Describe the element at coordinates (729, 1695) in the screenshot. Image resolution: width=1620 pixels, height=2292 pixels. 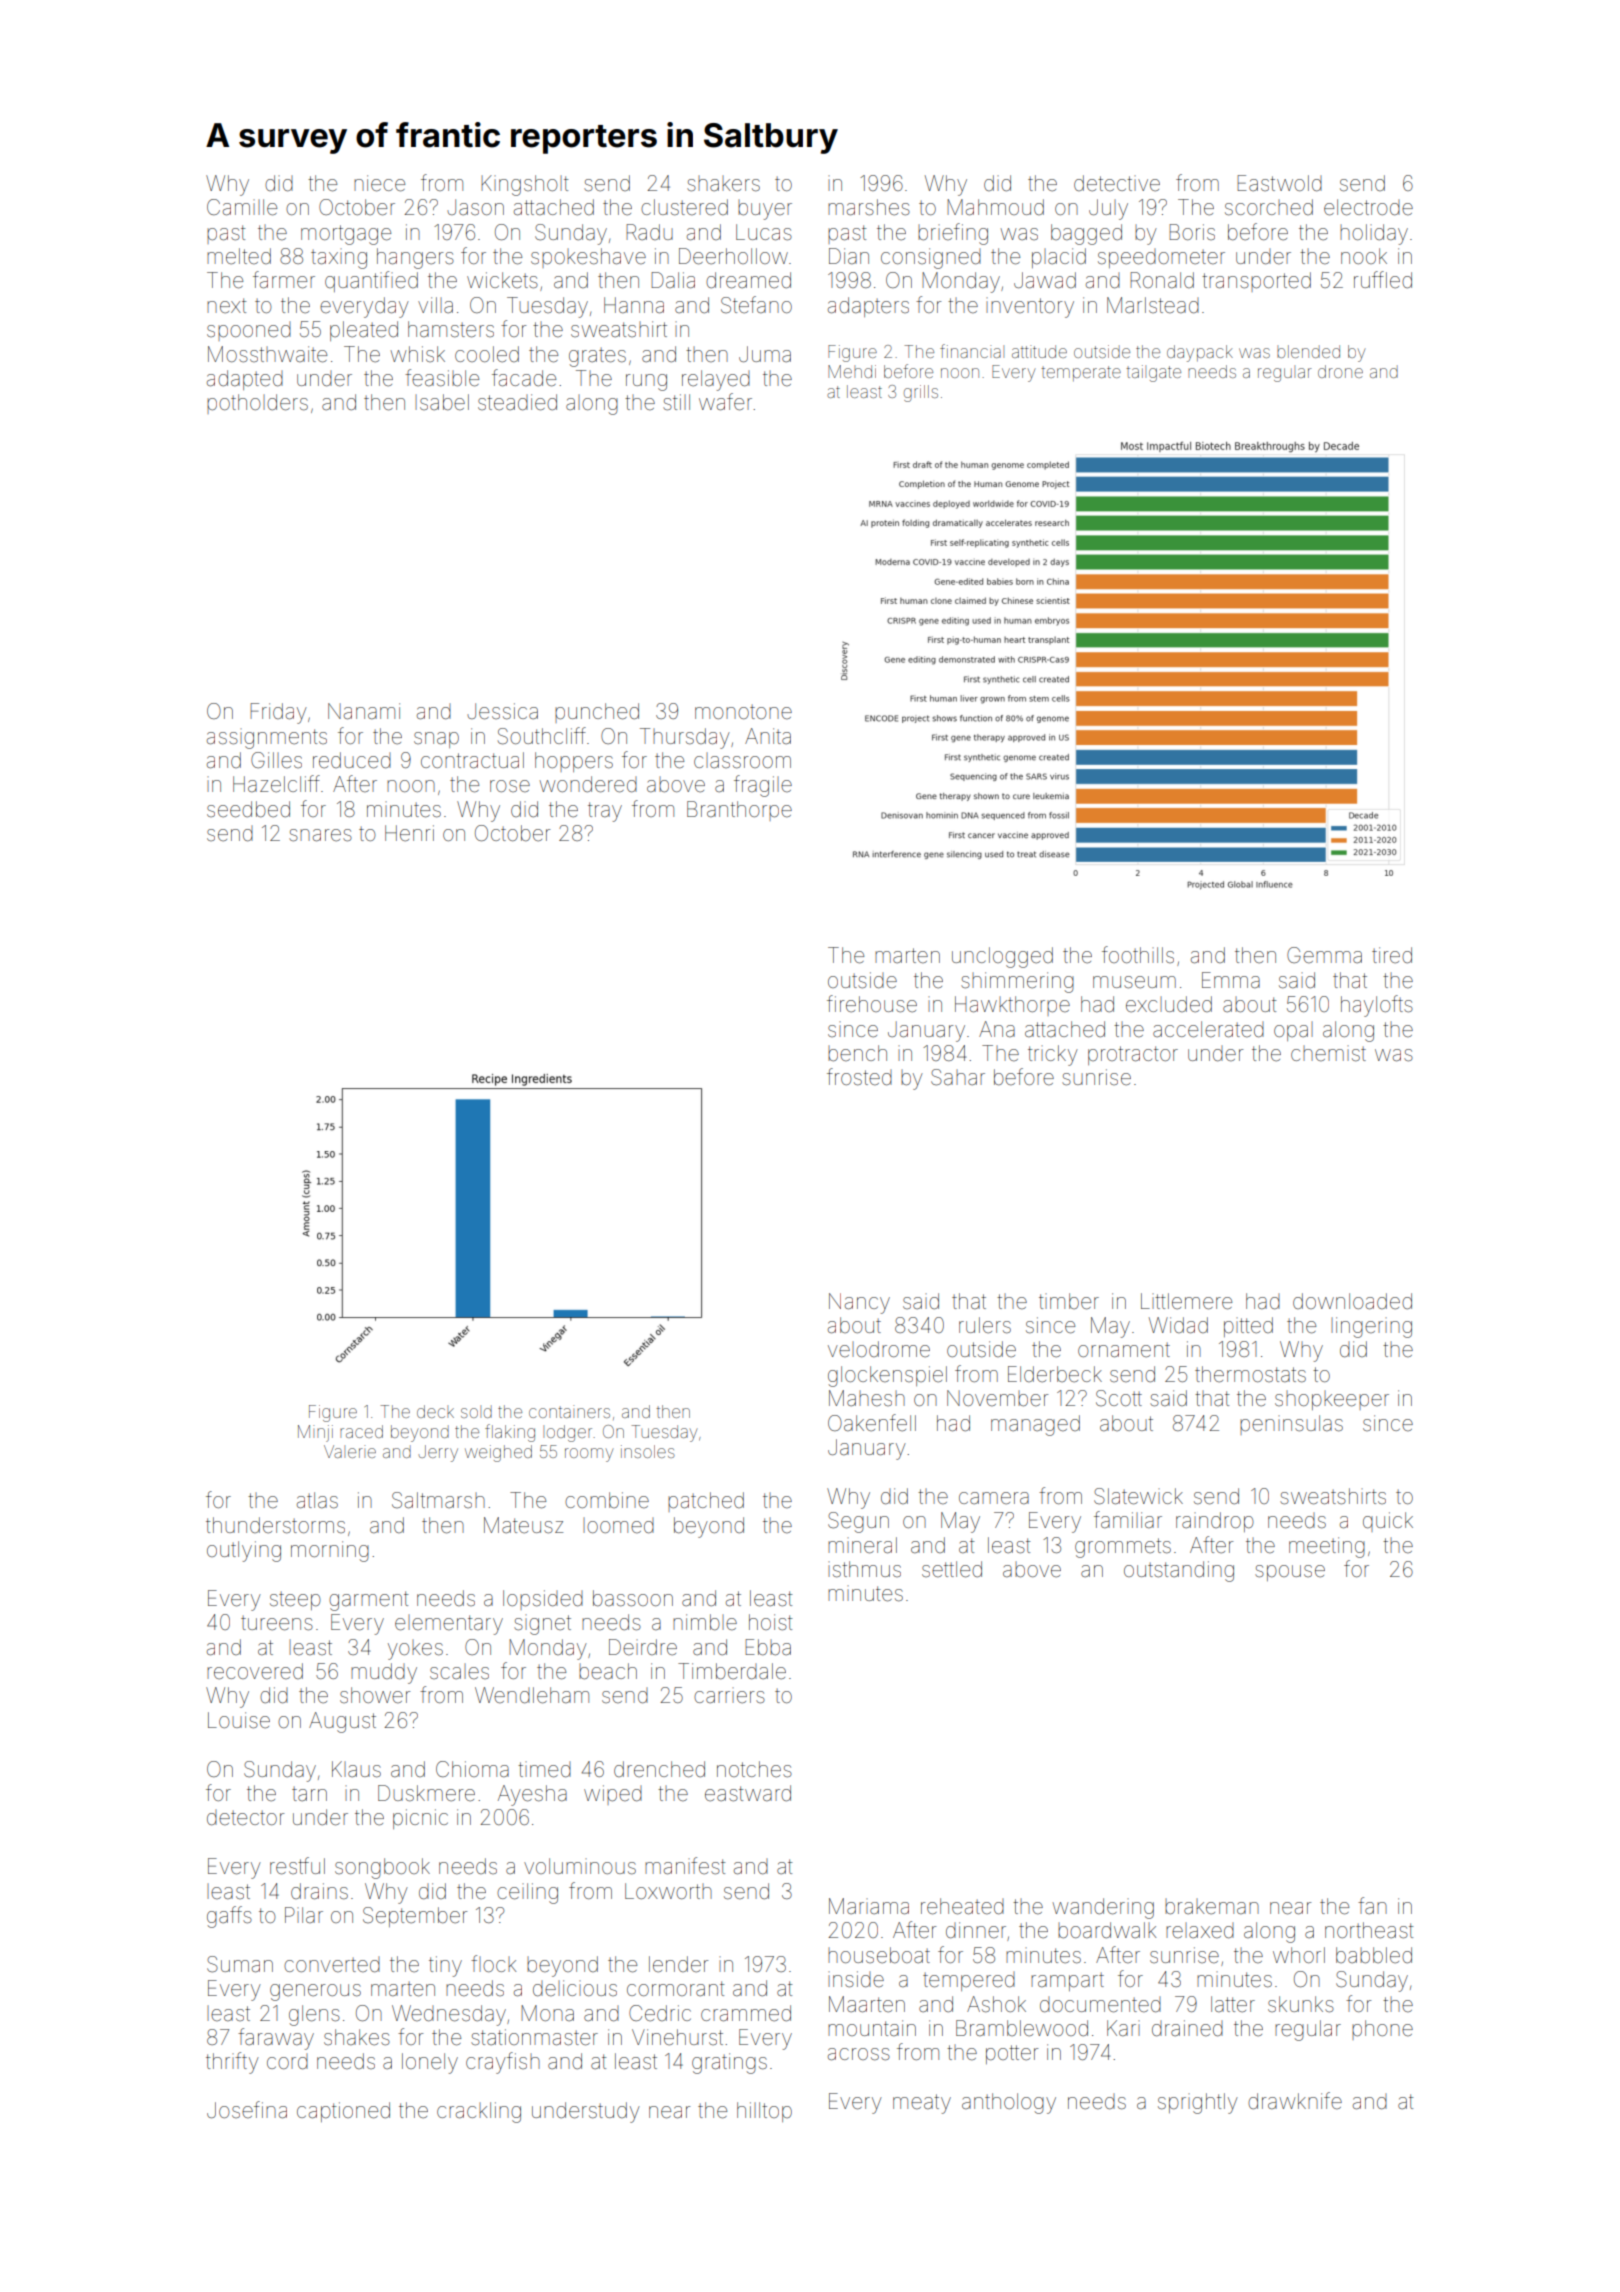
I see `carriers` at that location.
